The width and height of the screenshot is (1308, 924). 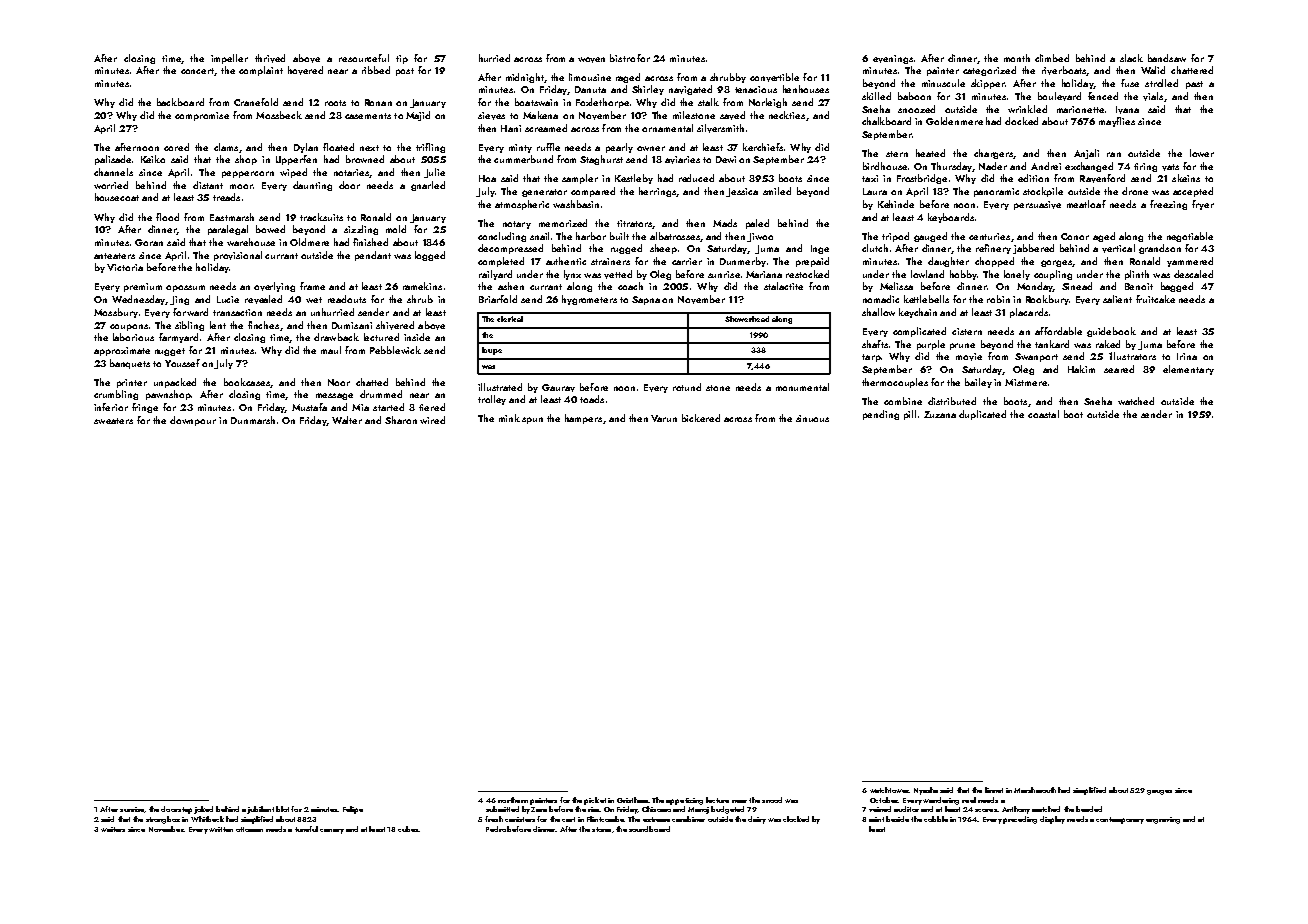 I want to click on heated, so click(x=930, y=153).
